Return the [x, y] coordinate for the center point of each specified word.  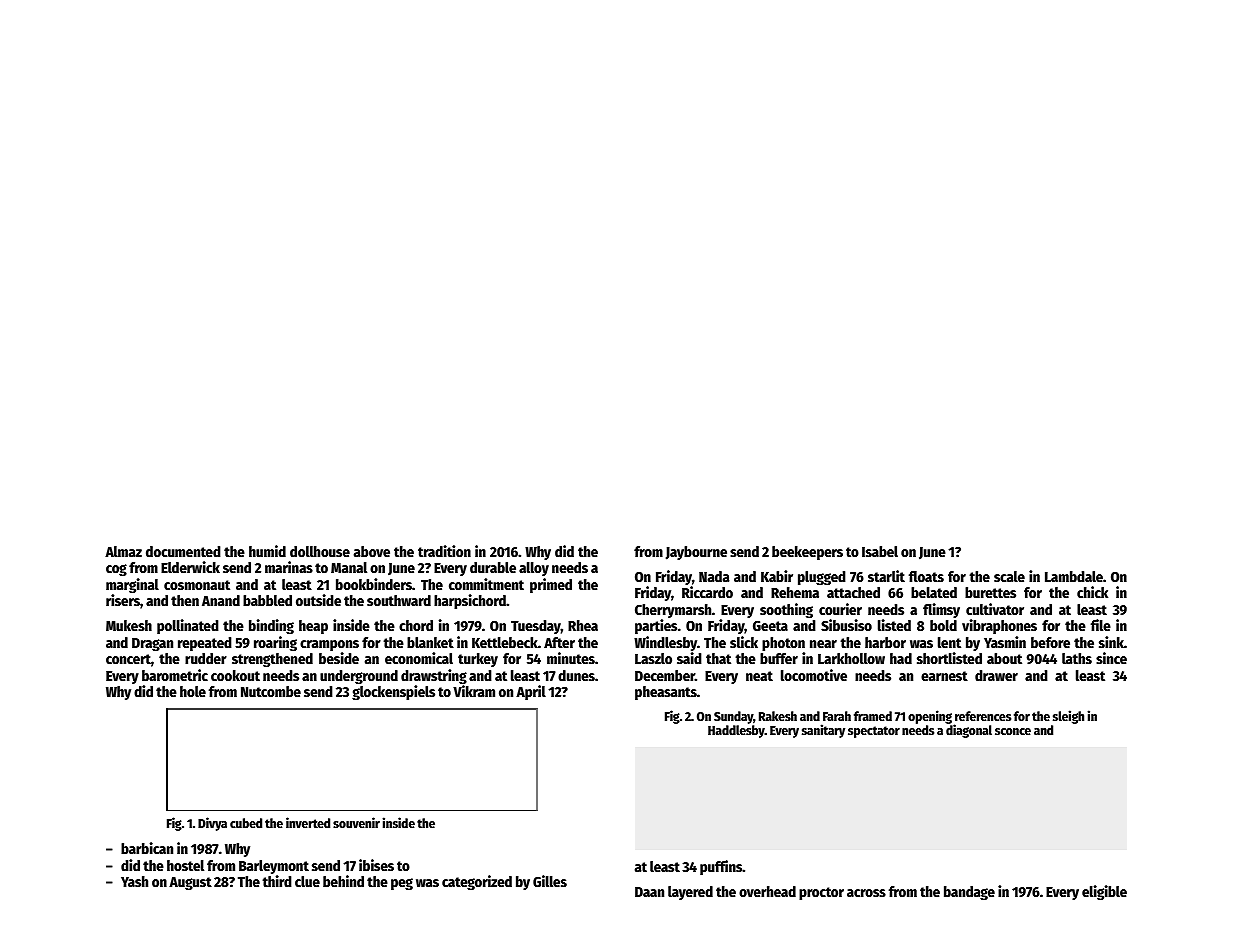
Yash [134, 881]
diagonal [969, 731]
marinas [289, 567]
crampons [329, 645]
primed [551, 585]
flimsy [941, 610]
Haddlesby [736, 731]
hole [193, 691]
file [1101, 625]
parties [656, 626]
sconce [1013, 731]
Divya [212, 824]
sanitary [823, 731]
